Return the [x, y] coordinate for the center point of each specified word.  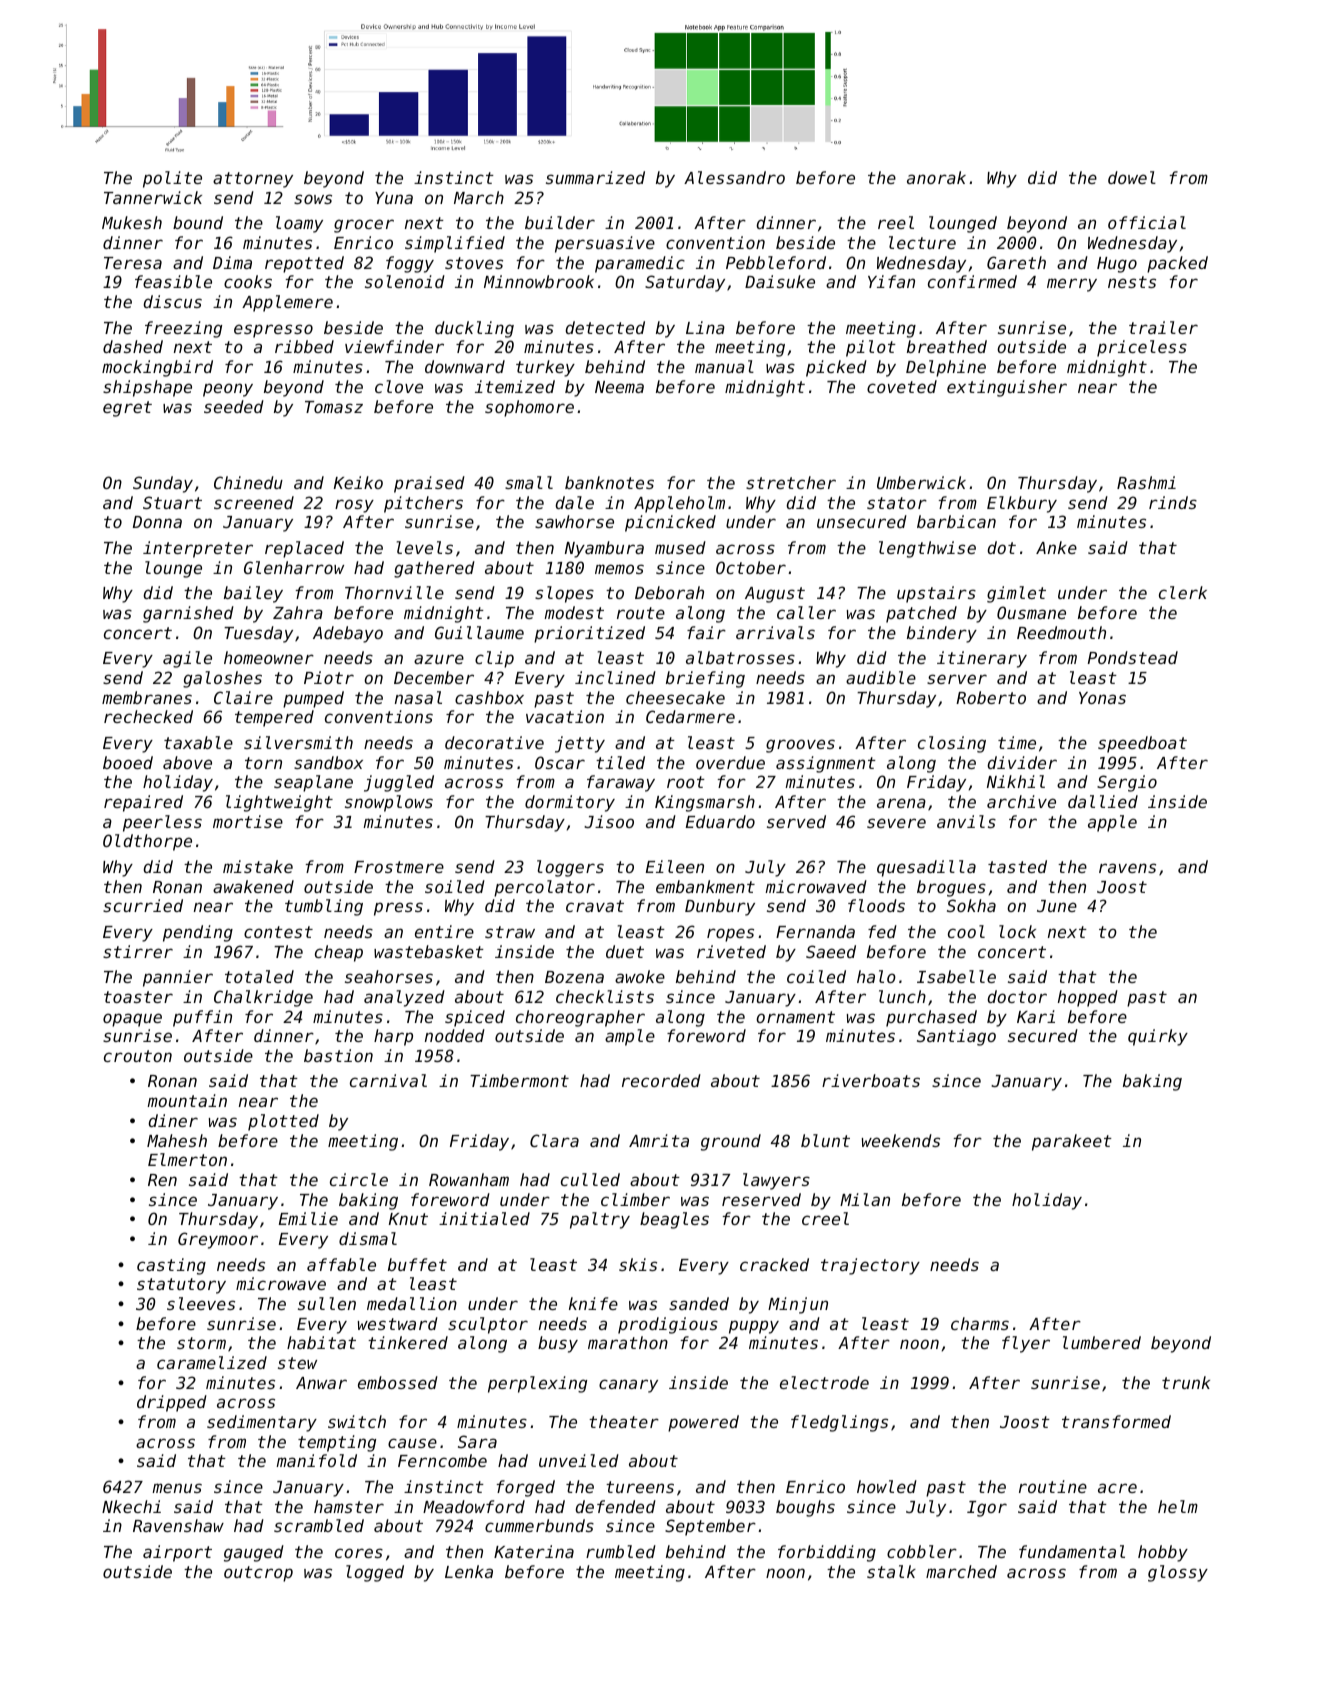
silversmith [298, 742]
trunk [1186, 1382]
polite [172, 179]
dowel [1132, 177]
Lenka [469, 1571]
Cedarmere [690, 716]
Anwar [321, 1383]
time [1017, 742]
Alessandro [734, 177]
